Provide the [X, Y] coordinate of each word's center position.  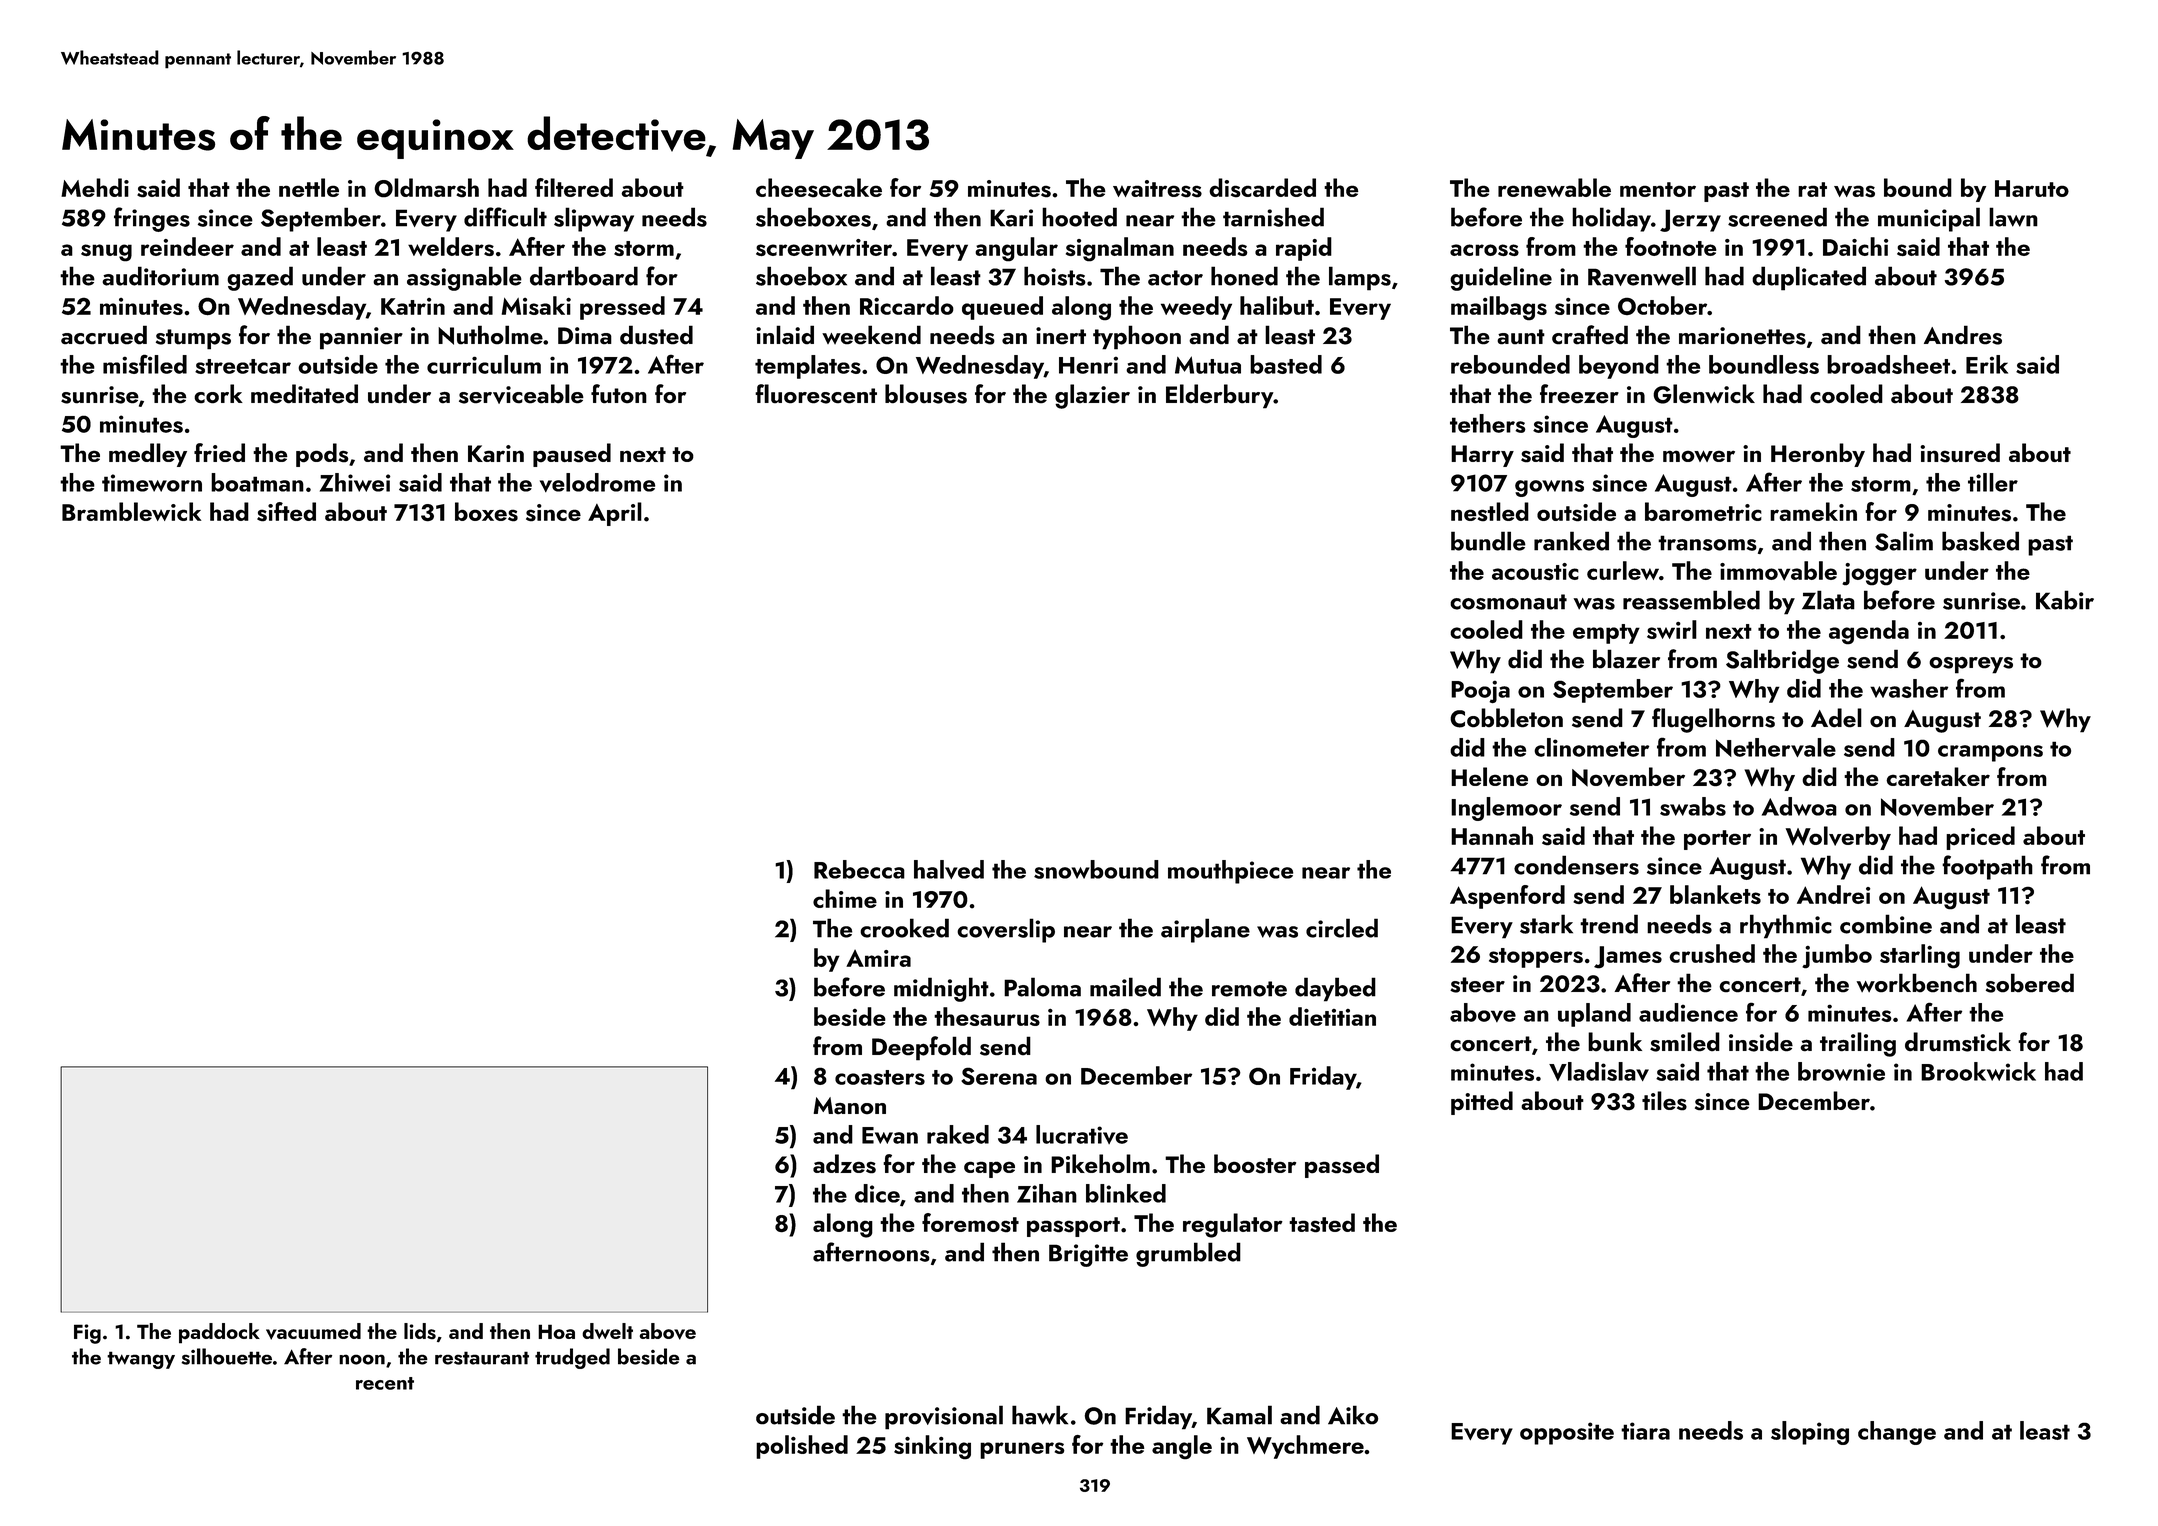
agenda [1869, 632]
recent [385, 1383]
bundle [1488, 541]
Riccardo [907, 305]
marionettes [1742, 336]
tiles [1664, 1101]
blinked [1126, 1193]
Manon [850, 1106]
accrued [104, 335]
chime [845, 898]
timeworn [152, 483]
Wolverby [1838, 838]
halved [949, 869]
